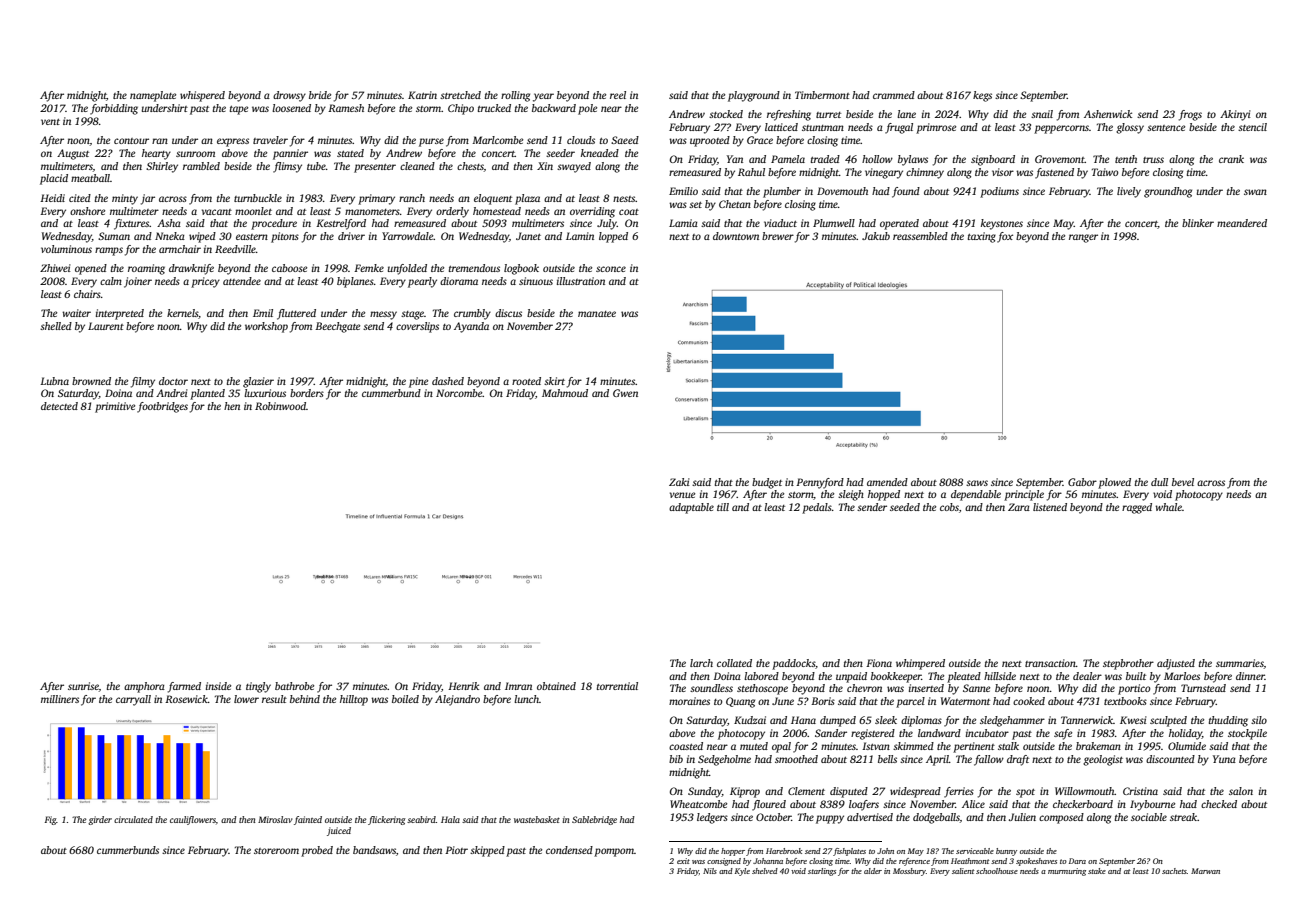  I want to click on blinker, so click(1198, 223).
